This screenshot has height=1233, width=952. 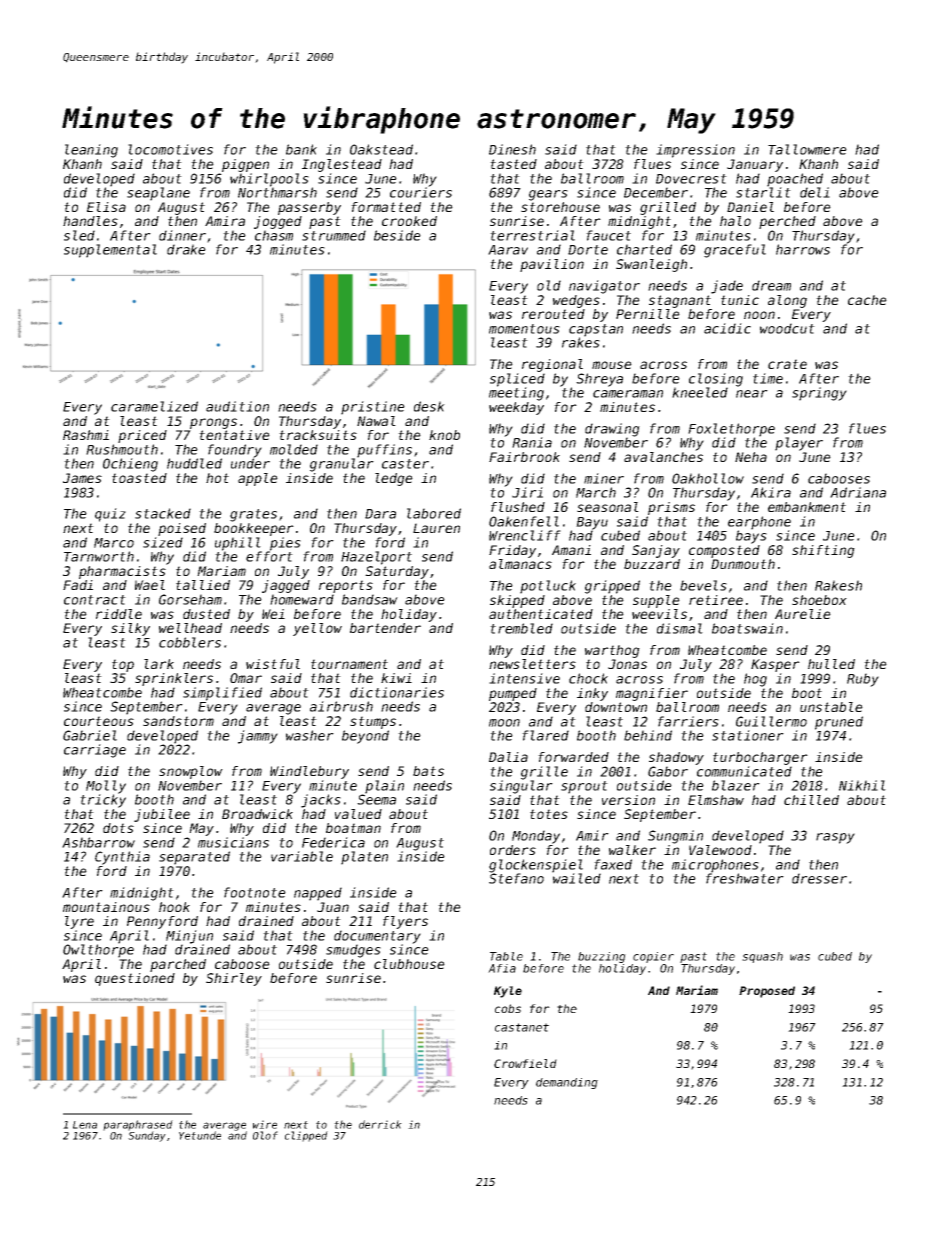 What do you see at coordinates (567, 1083) in the screenshot?
I see `demanding` at bounding box center [567, 1083].
